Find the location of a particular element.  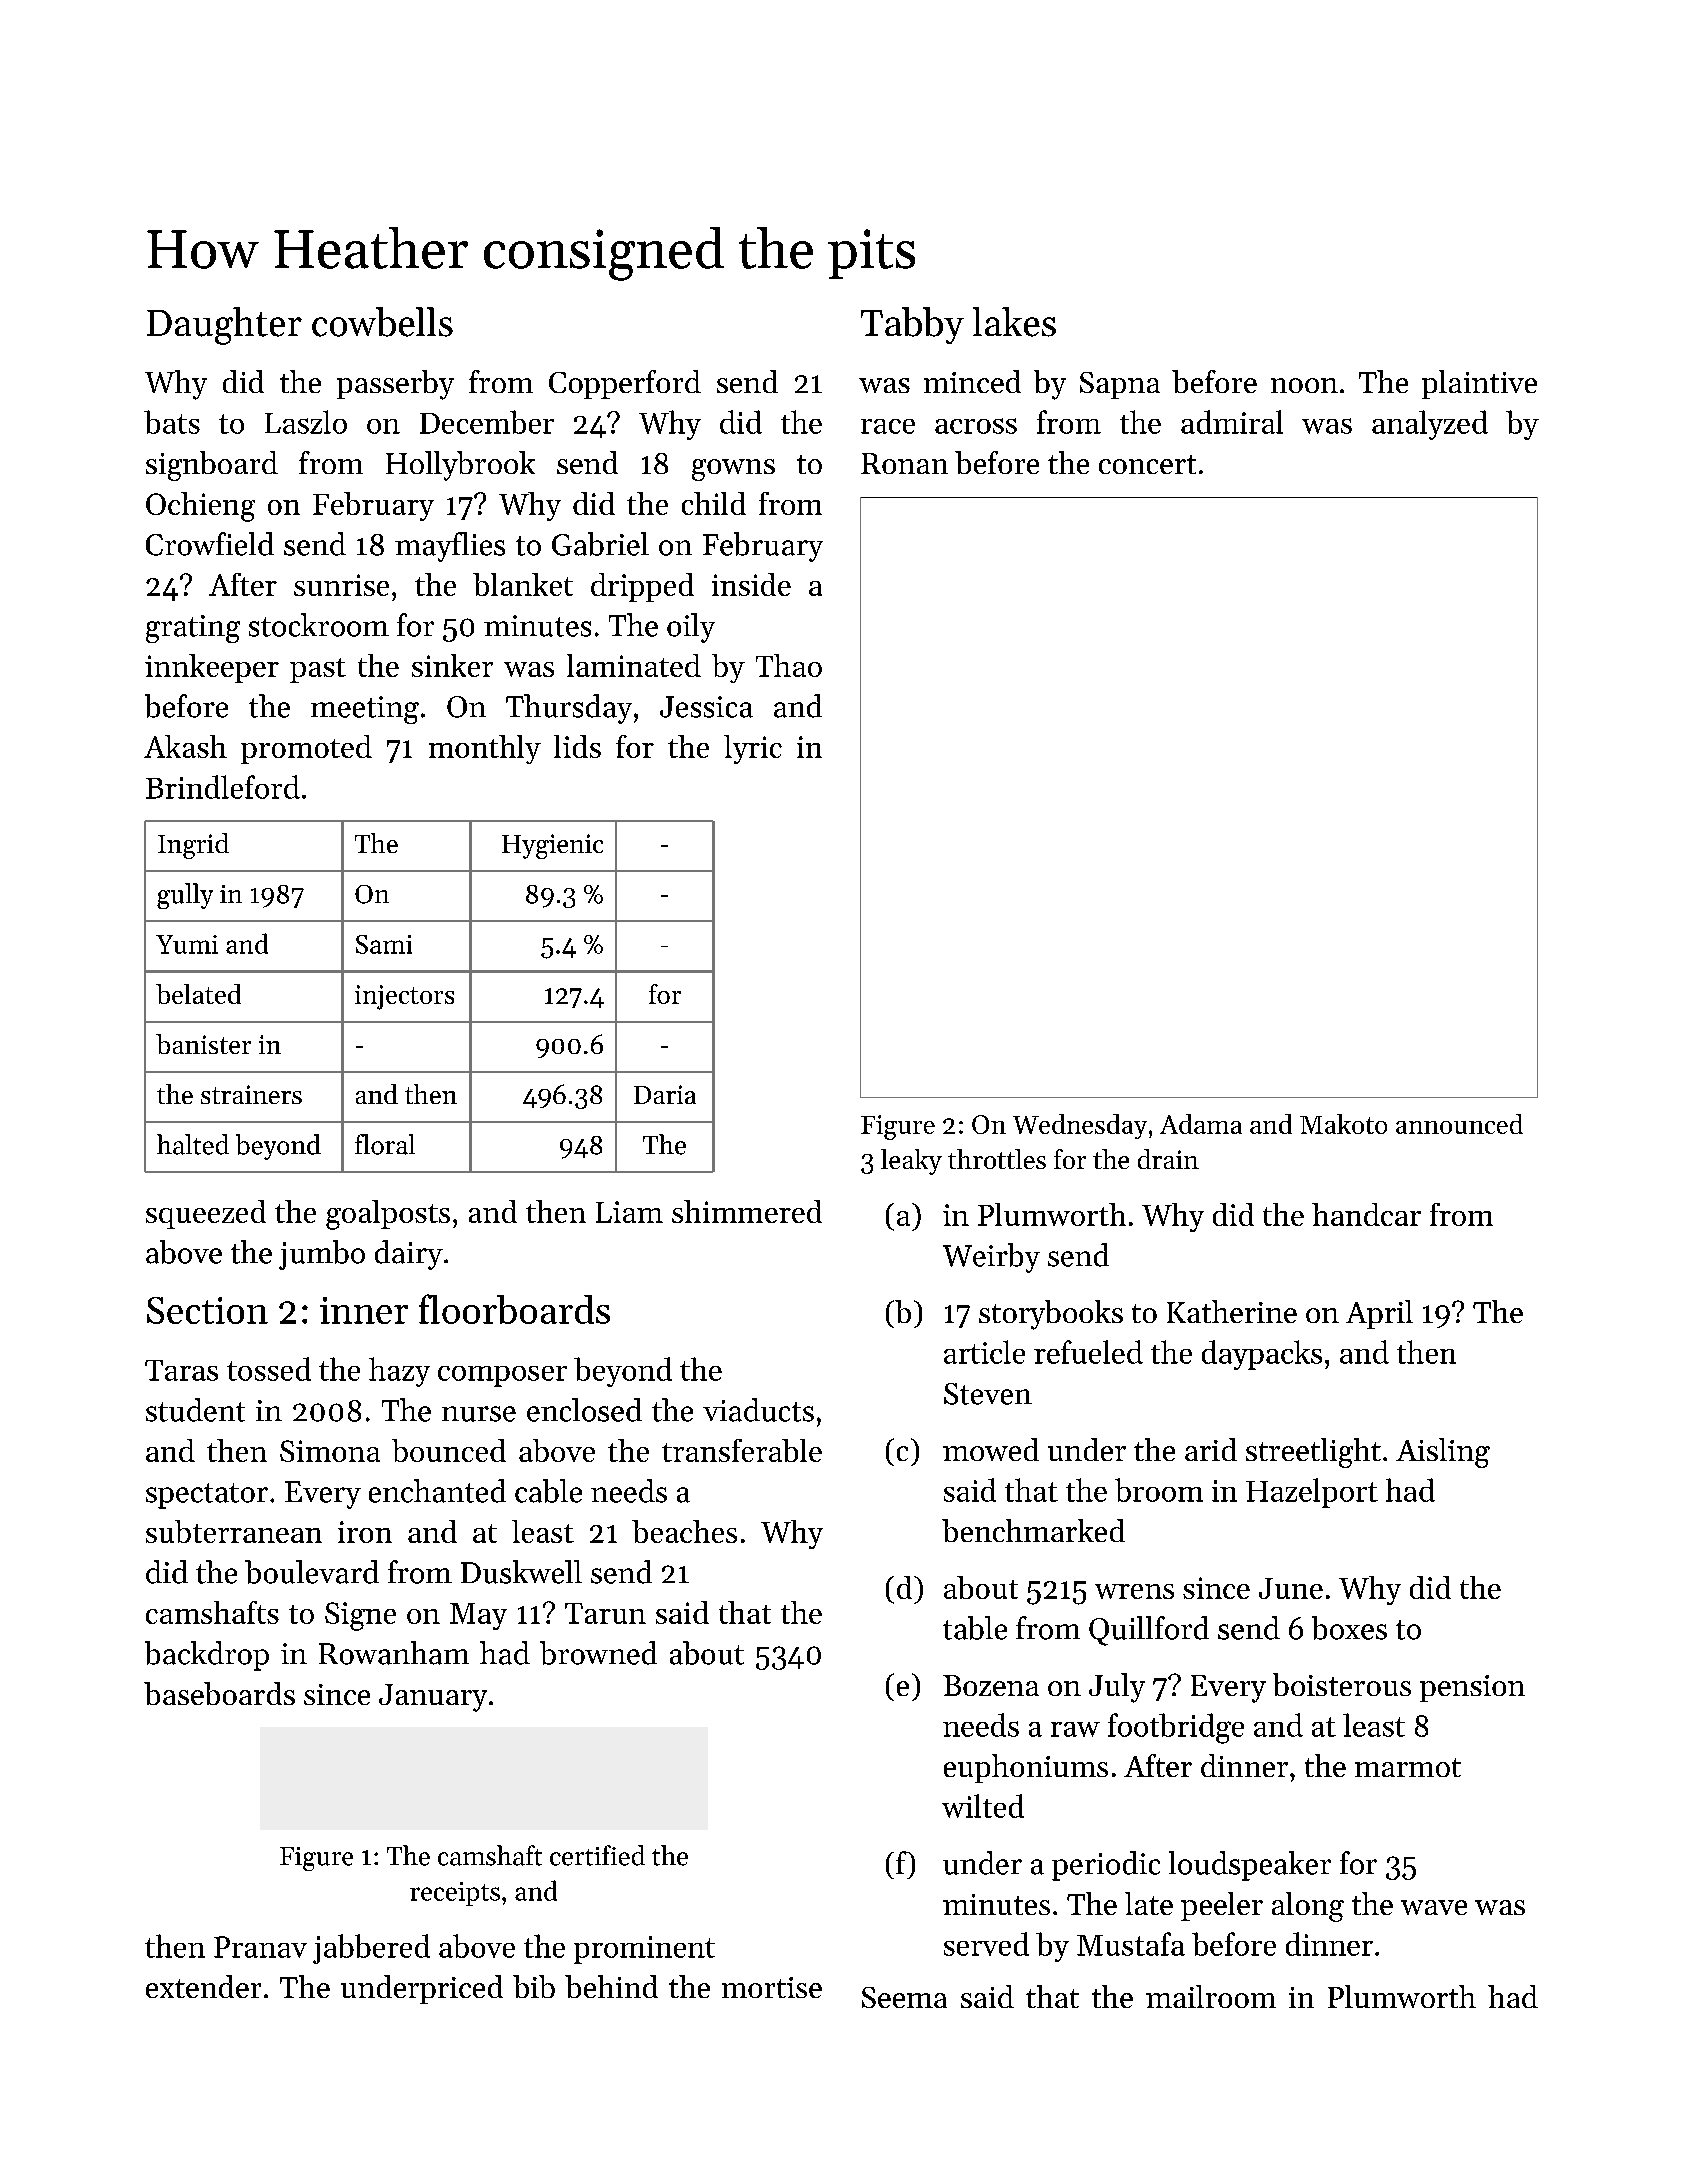

innkeeper is located at coordinates (212, 668).
